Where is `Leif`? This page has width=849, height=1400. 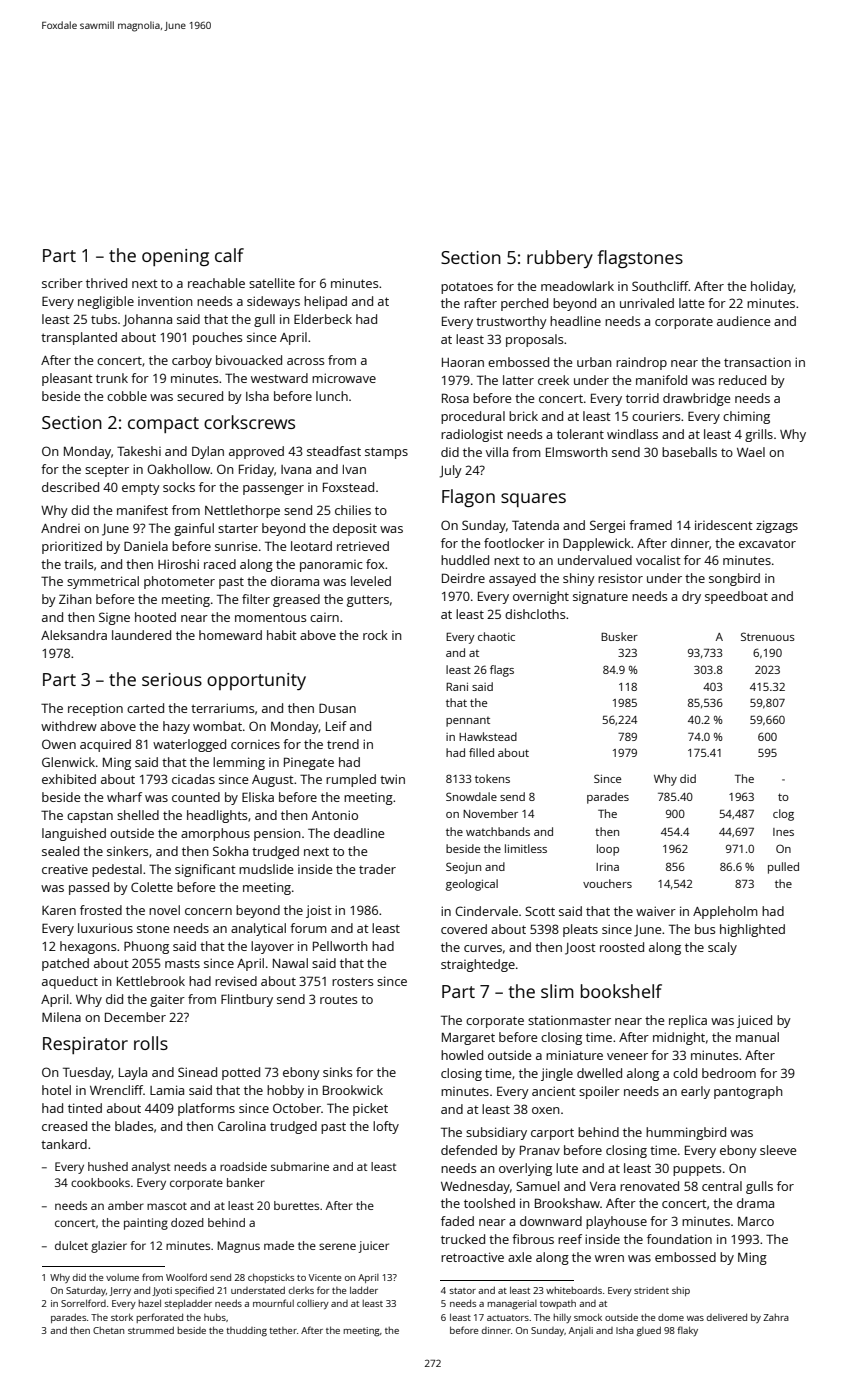
Leif is located at coordinates (336, 726).
